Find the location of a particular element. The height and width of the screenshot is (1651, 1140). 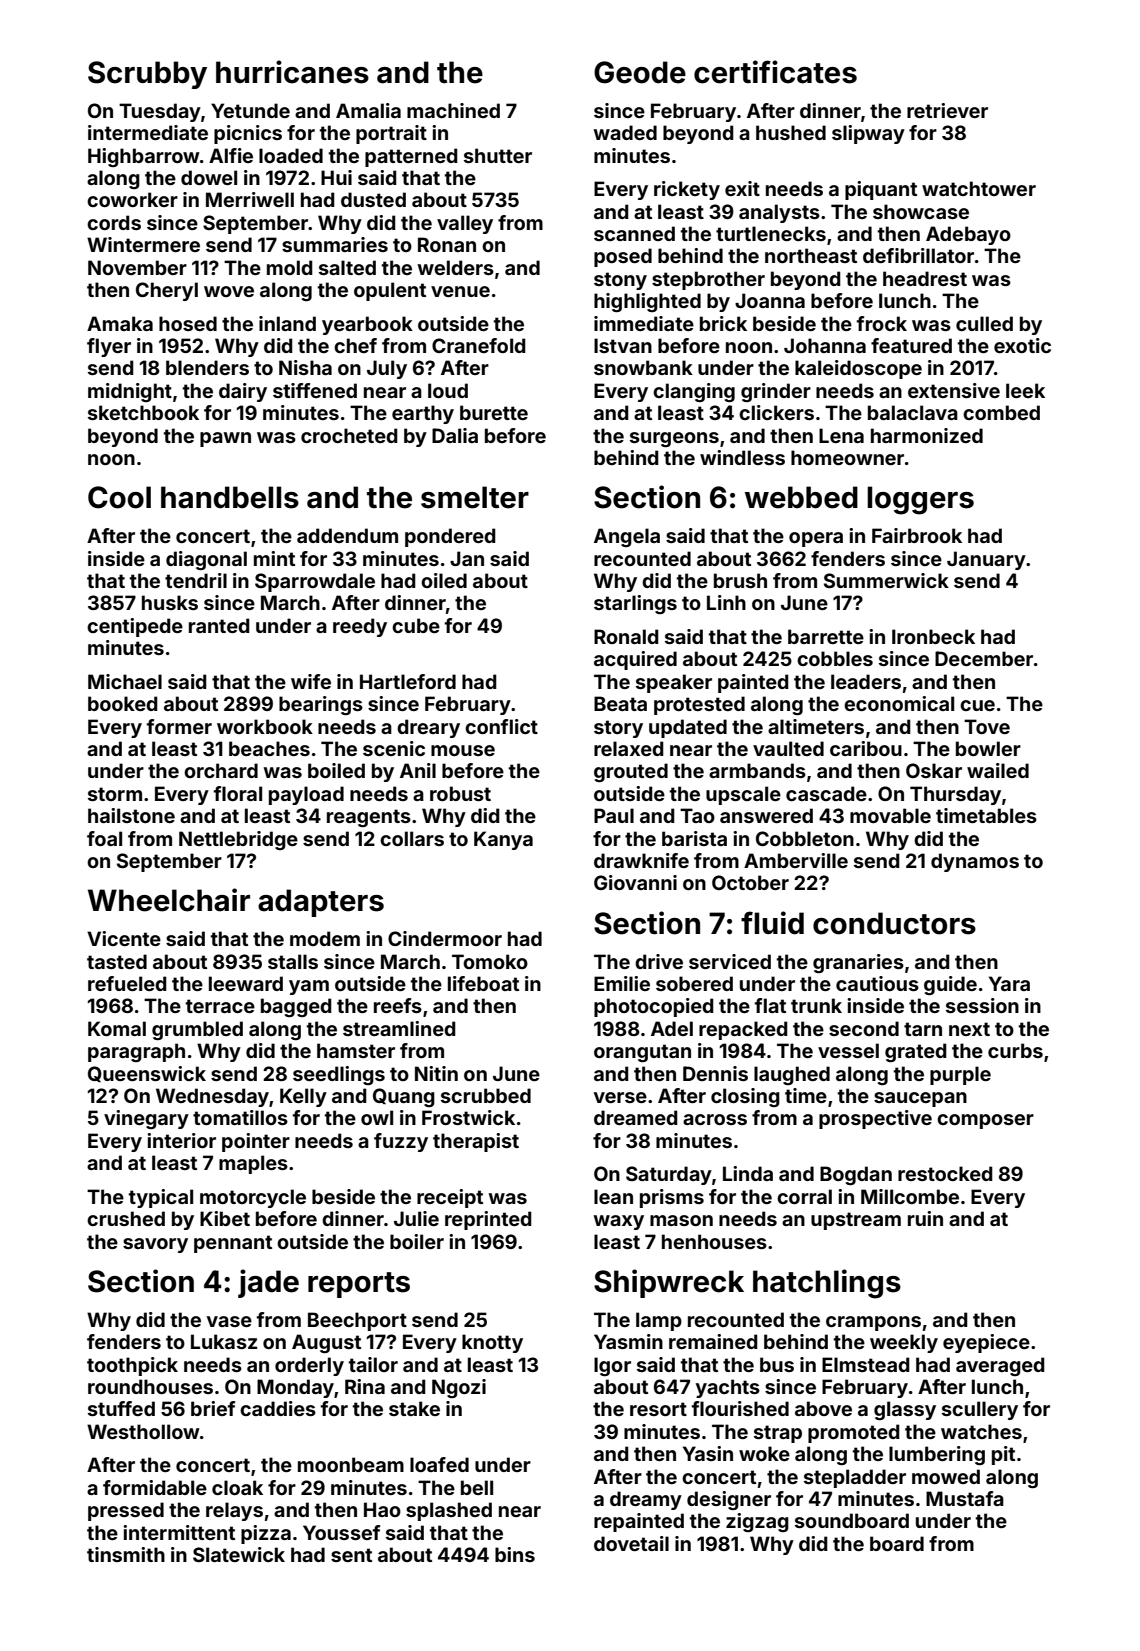

machined is located at coordinates (453, 110).
